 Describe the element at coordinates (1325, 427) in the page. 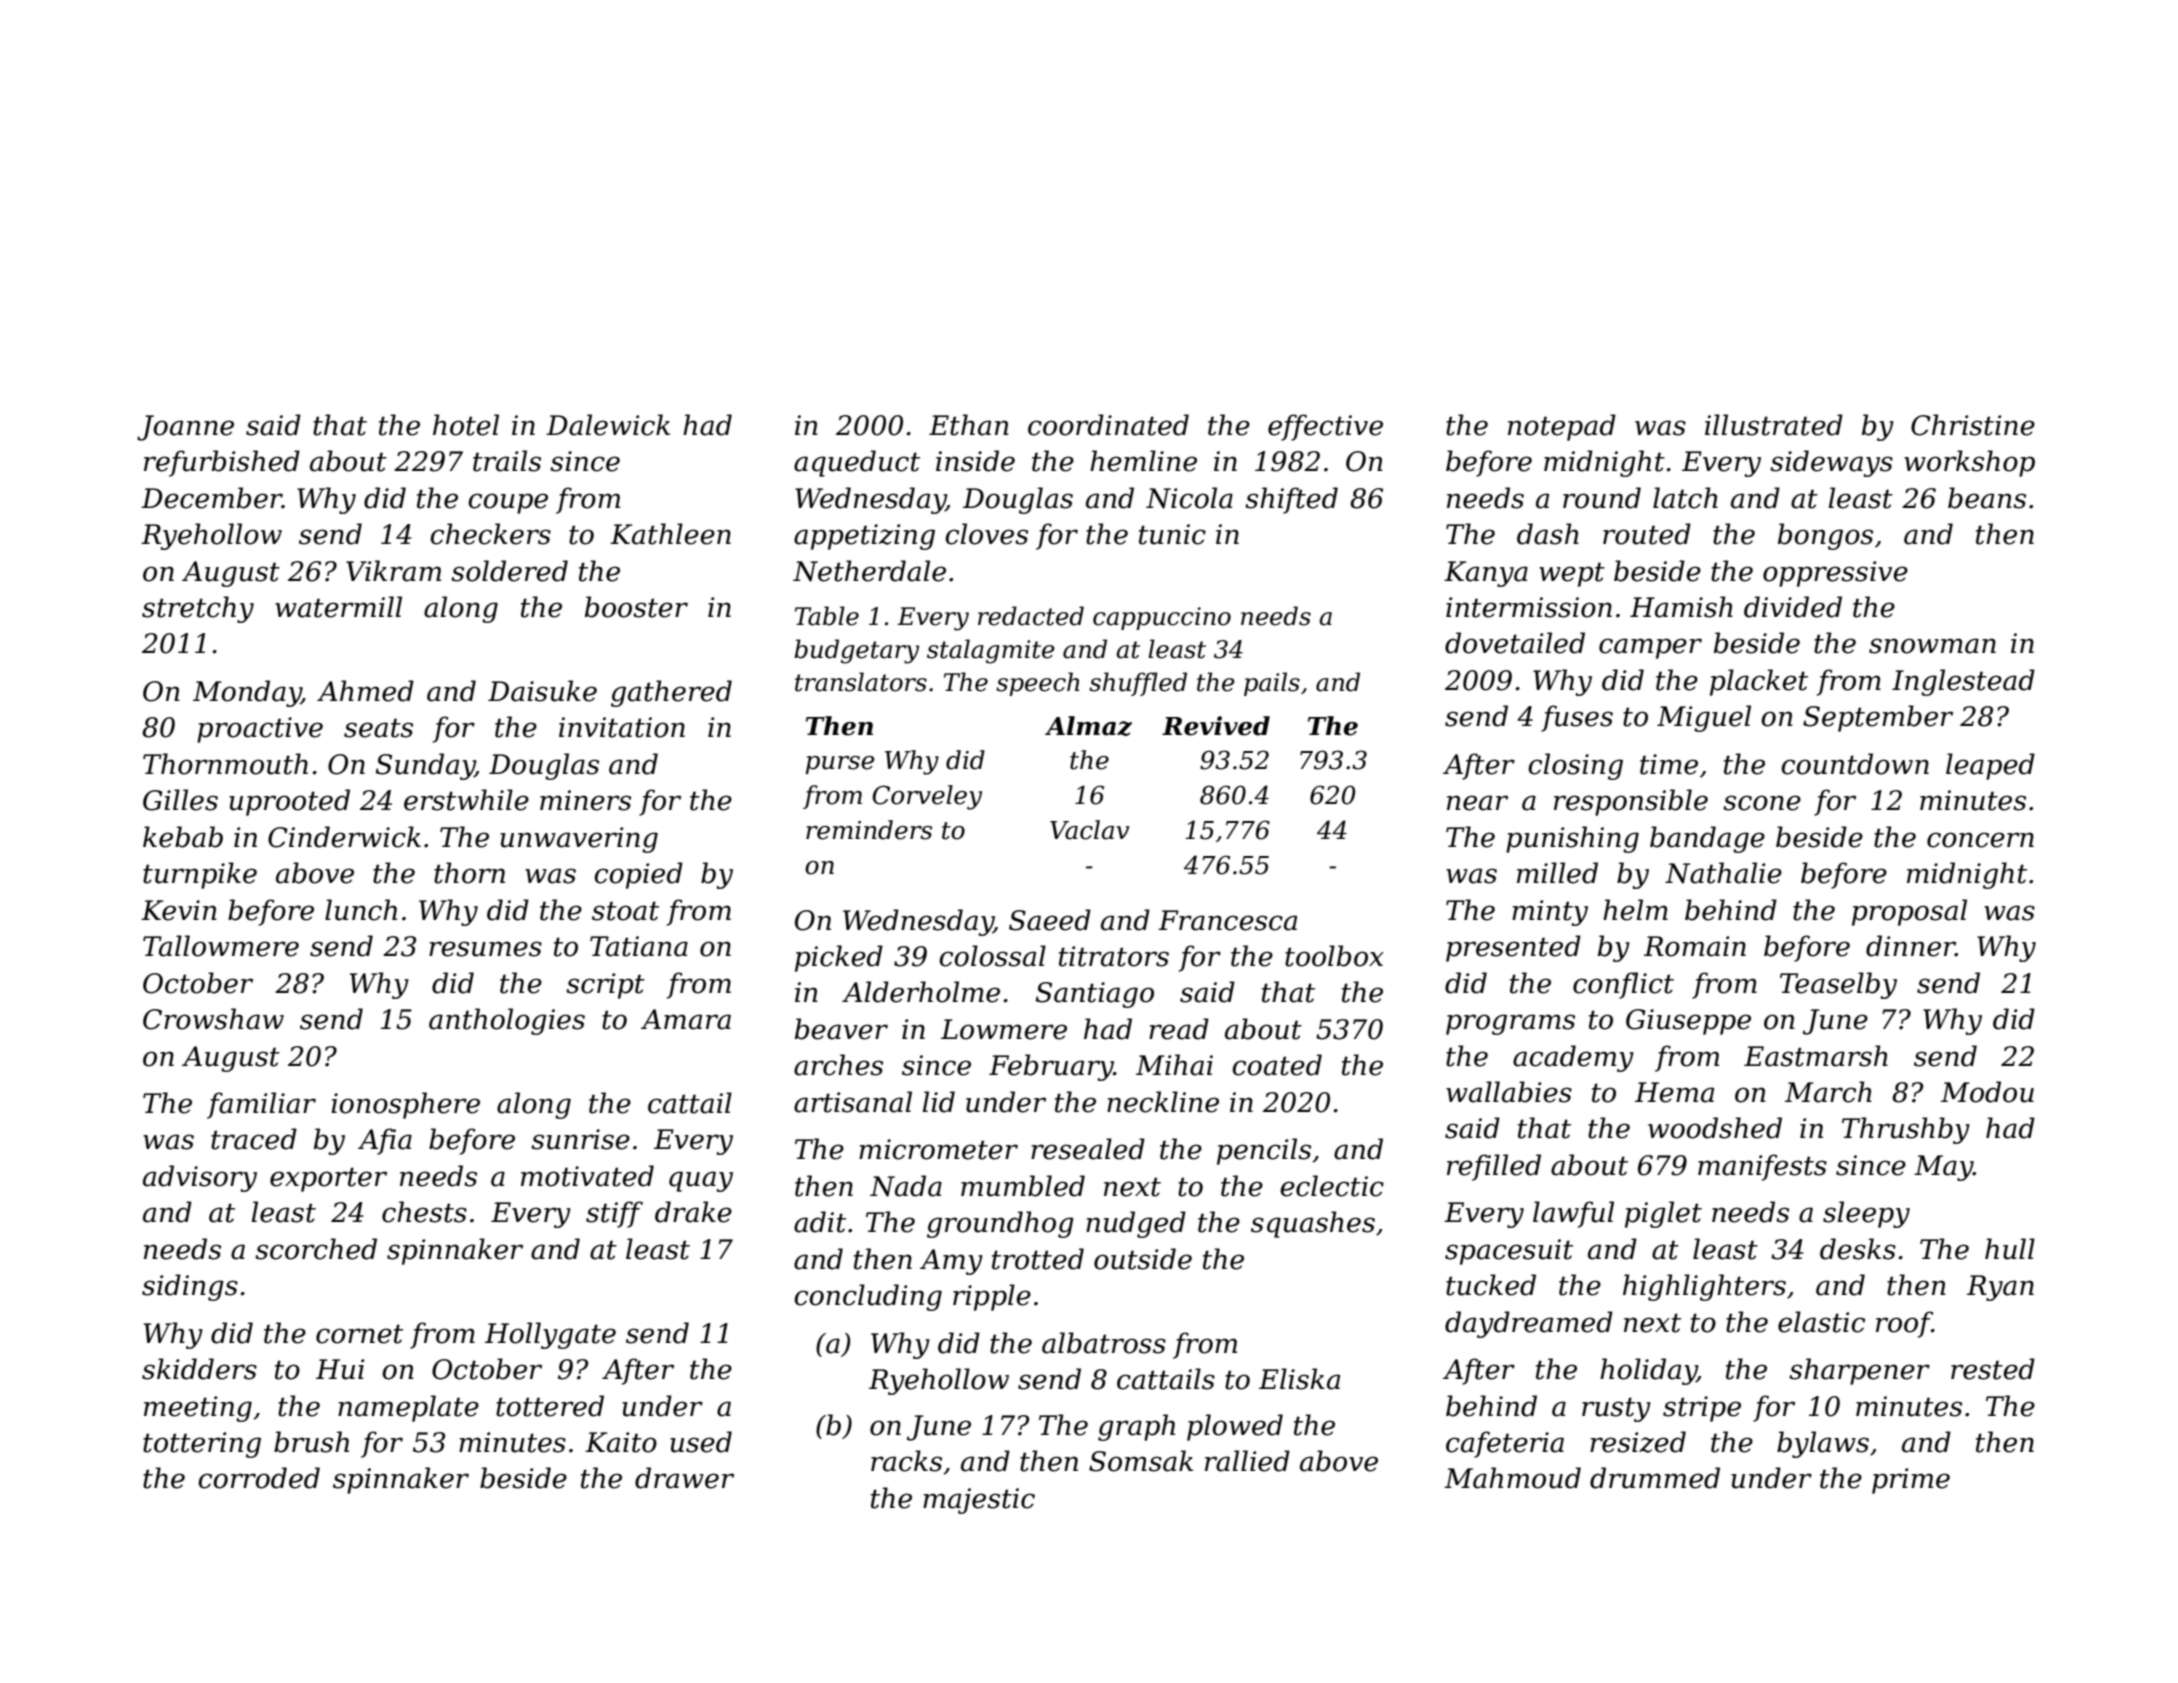

I see `effective` at that location.
